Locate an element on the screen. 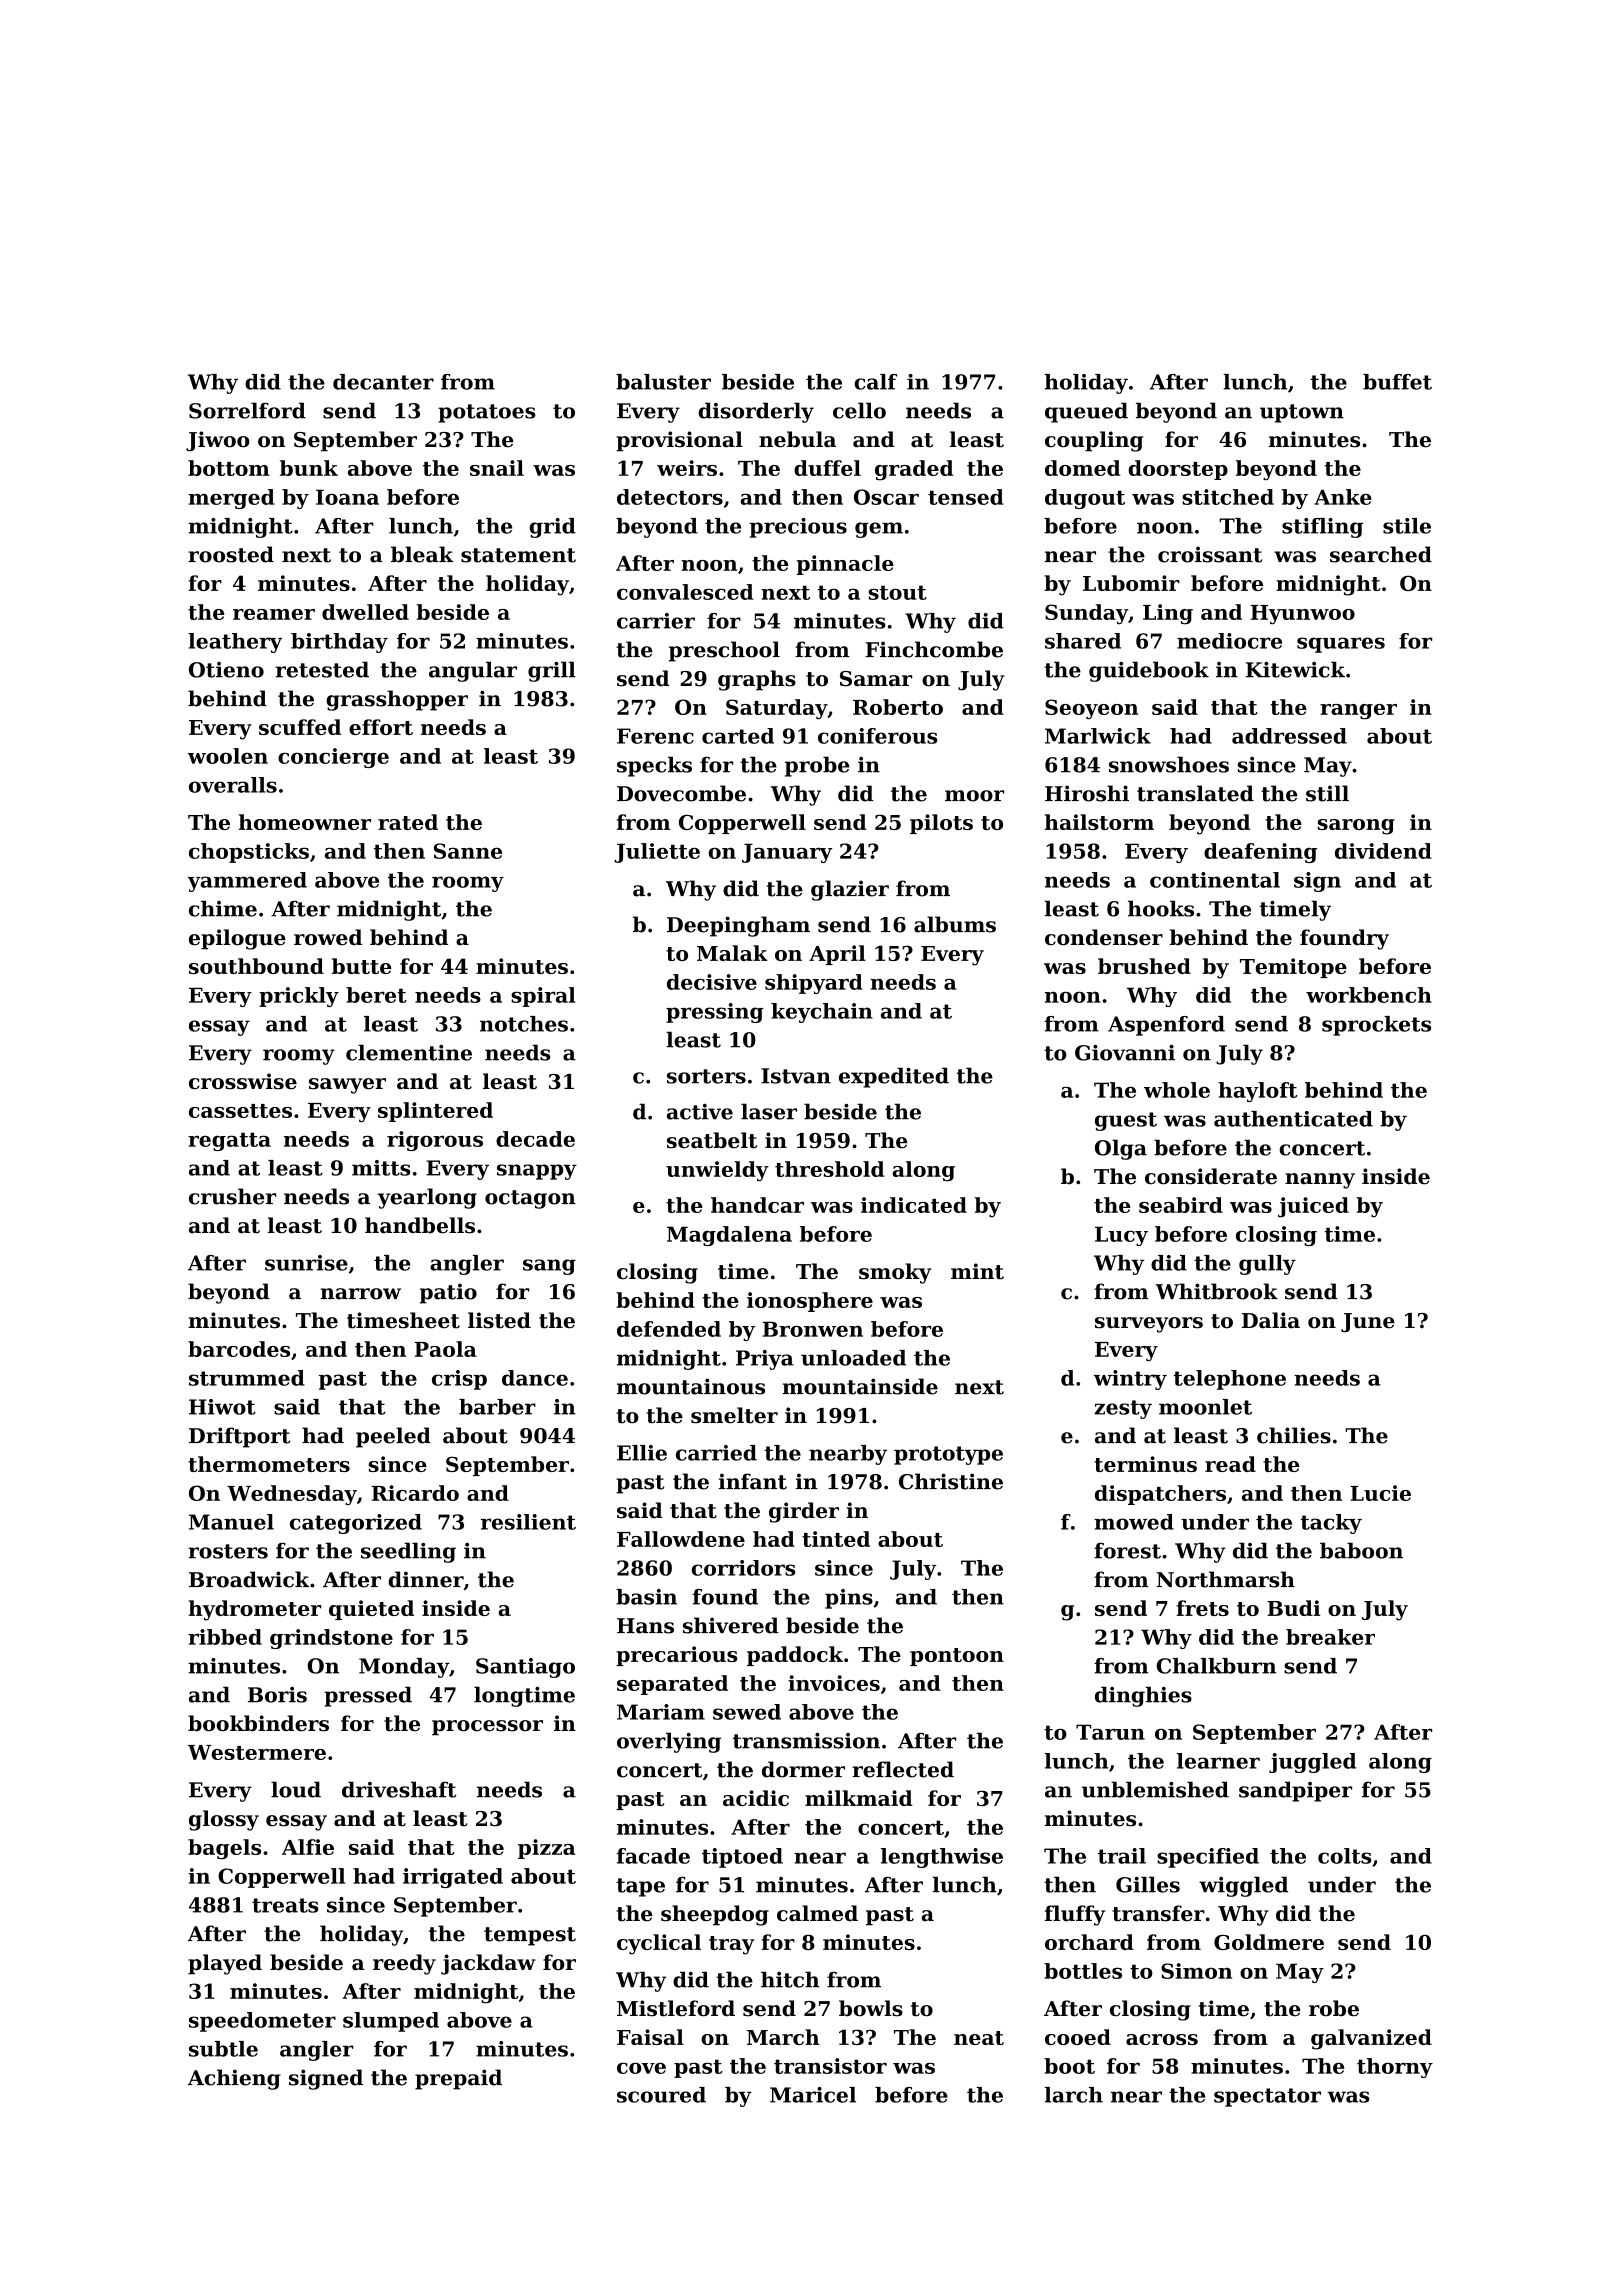 The height and width of the screenshot is (2292, 1620). sprockets is located at coordinates (1376, 1026).
